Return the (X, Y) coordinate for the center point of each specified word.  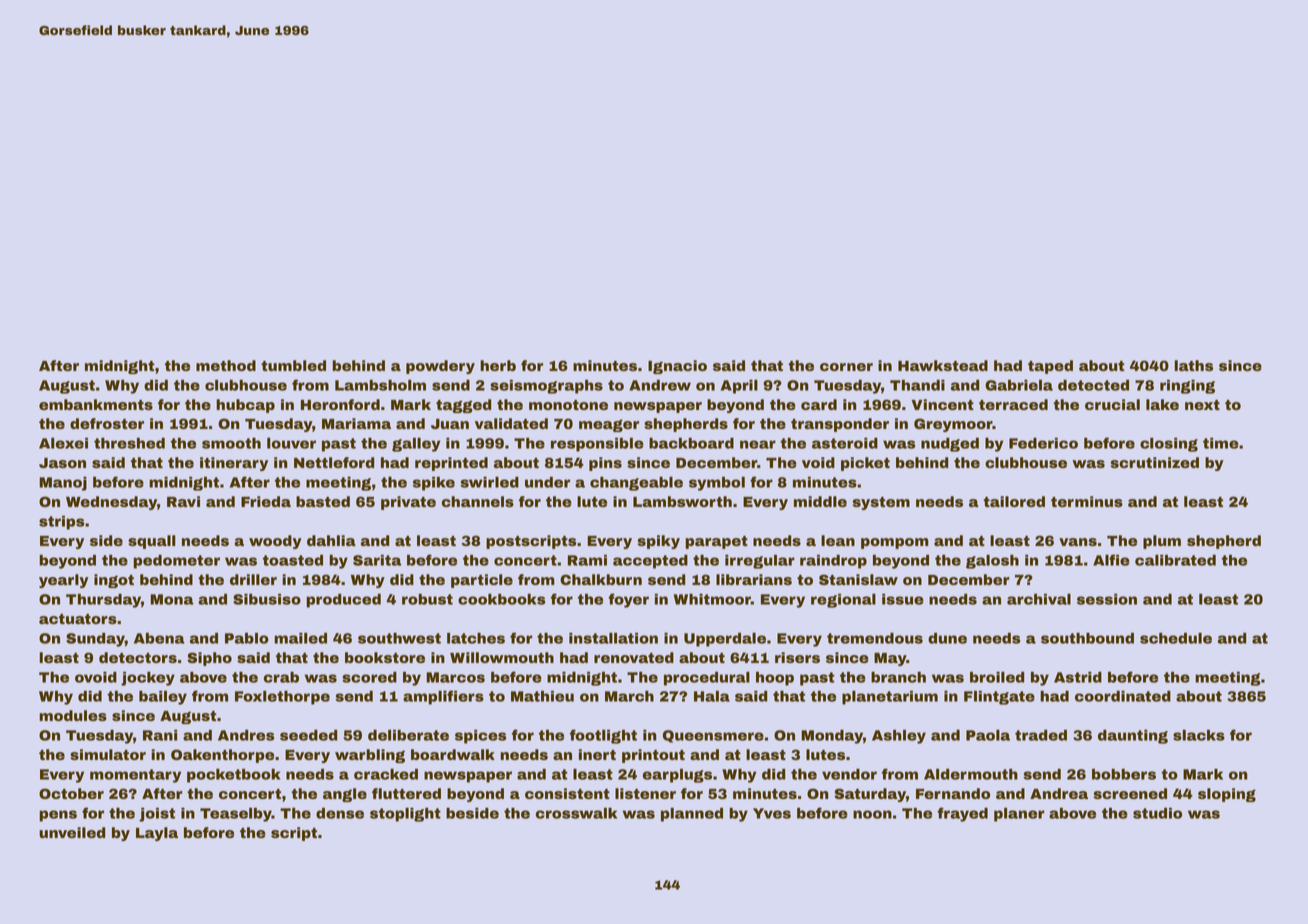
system (881, 503)
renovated (634, 657)
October (71, 793)
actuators (78, 619)
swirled (489, 482)
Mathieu (542, 696)
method (226, 365)
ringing (1187, 387)
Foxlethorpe (282, 698)
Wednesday (111, 503)
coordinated (1123, 696)
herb (498, 365)
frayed (962, 814)
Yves (772, 813)
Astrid (1078, 677)
